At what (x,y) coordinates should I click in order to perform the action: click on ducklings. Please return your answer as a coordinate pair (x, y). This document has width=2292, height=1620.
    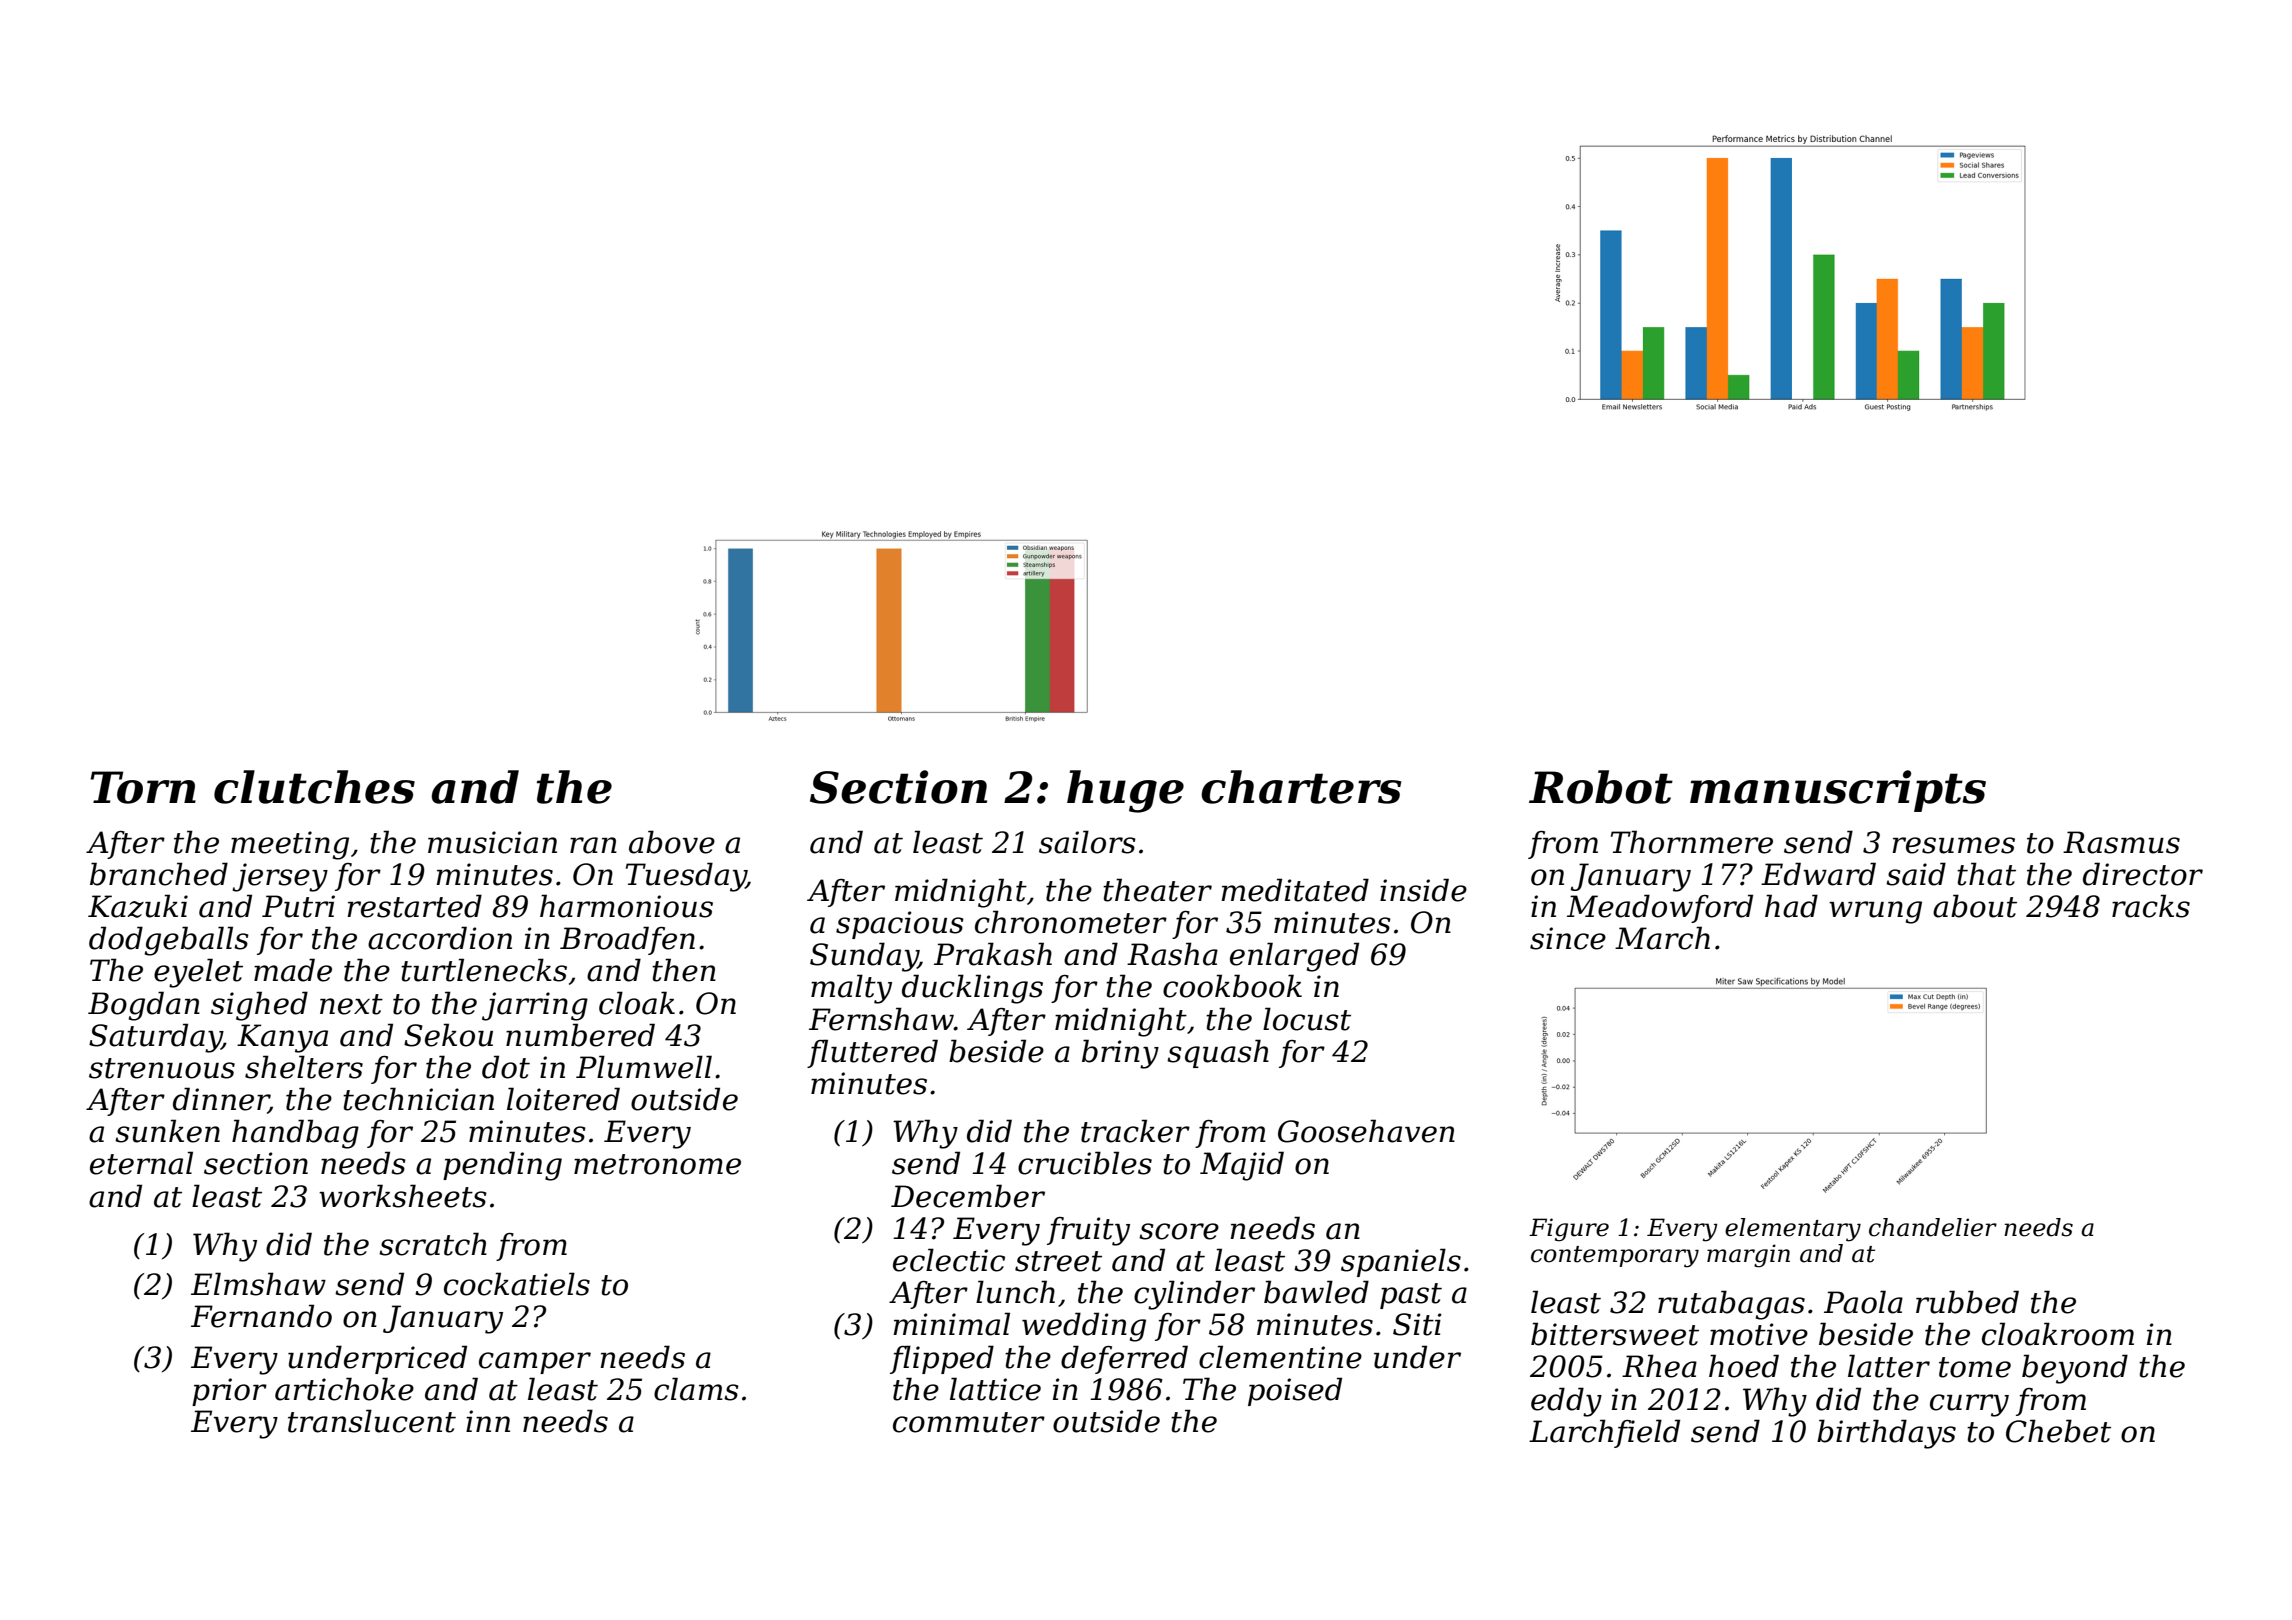
    Looking at the image, I should click on (972, 989).
